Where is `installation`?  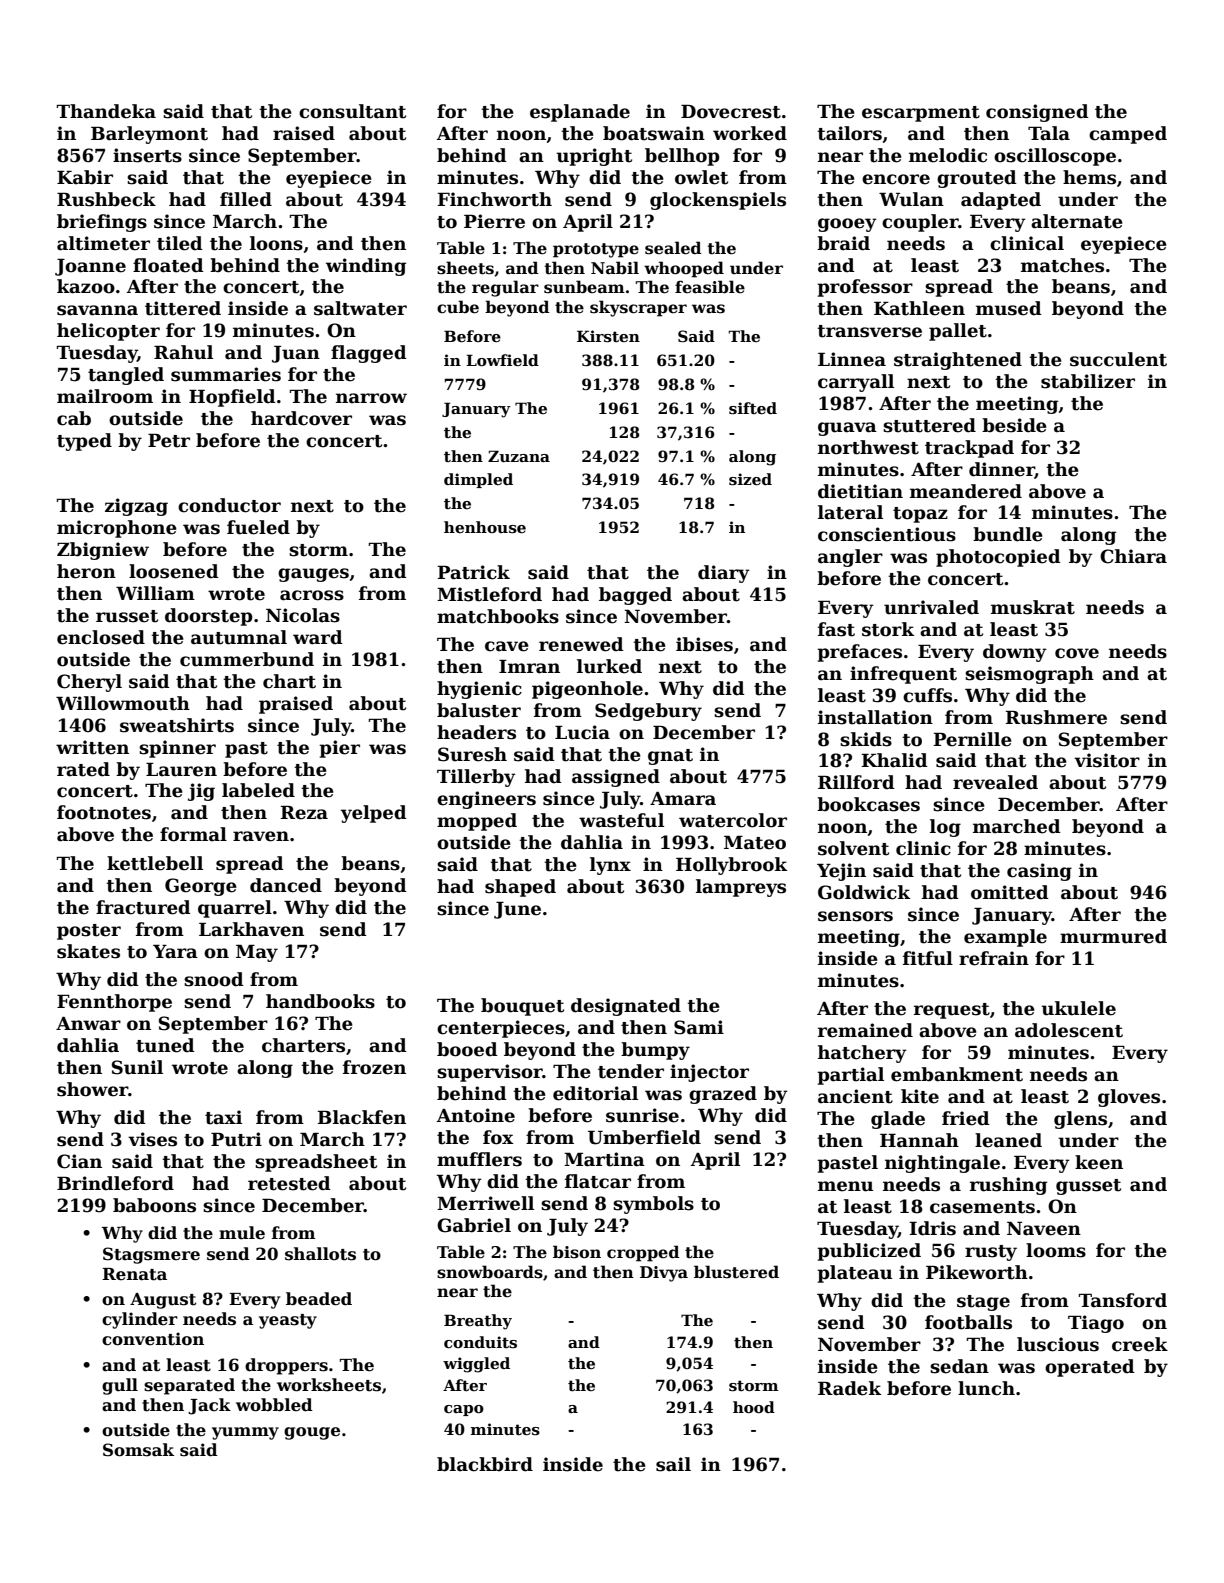
installation is located at coordinates (875, 717).
